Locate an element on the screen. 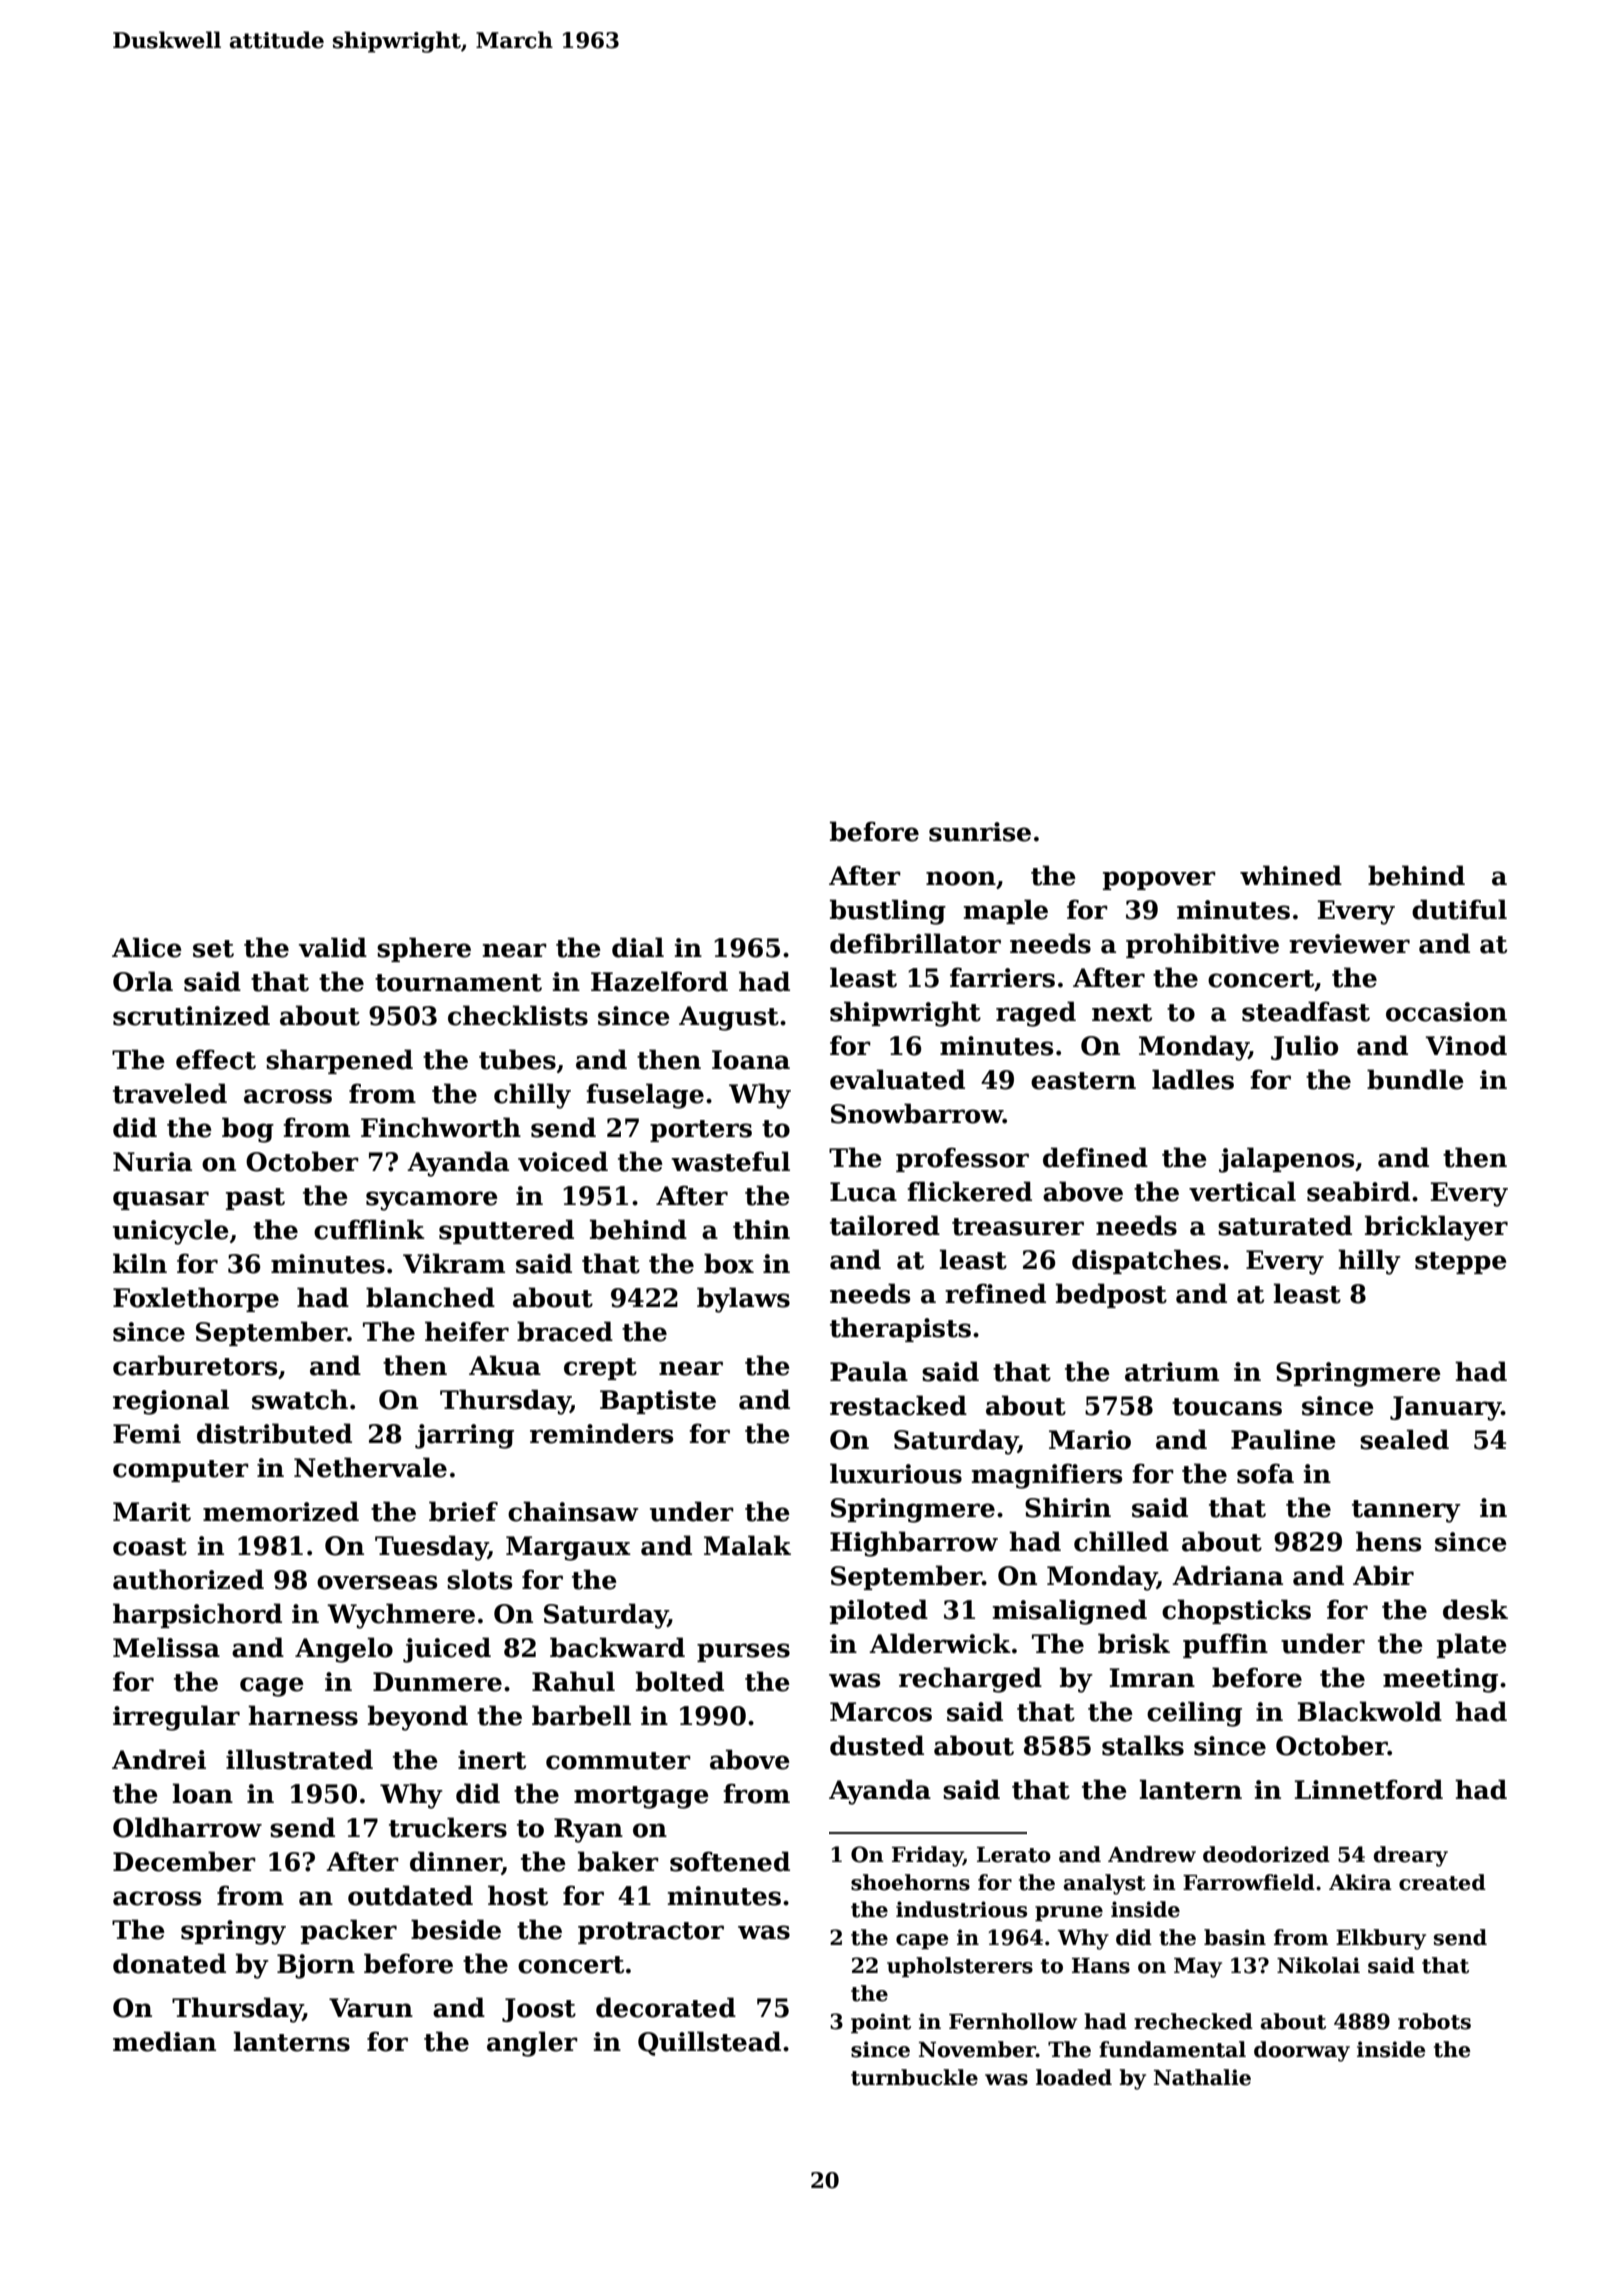  loaded is located at coordinates (1074, 2077).
